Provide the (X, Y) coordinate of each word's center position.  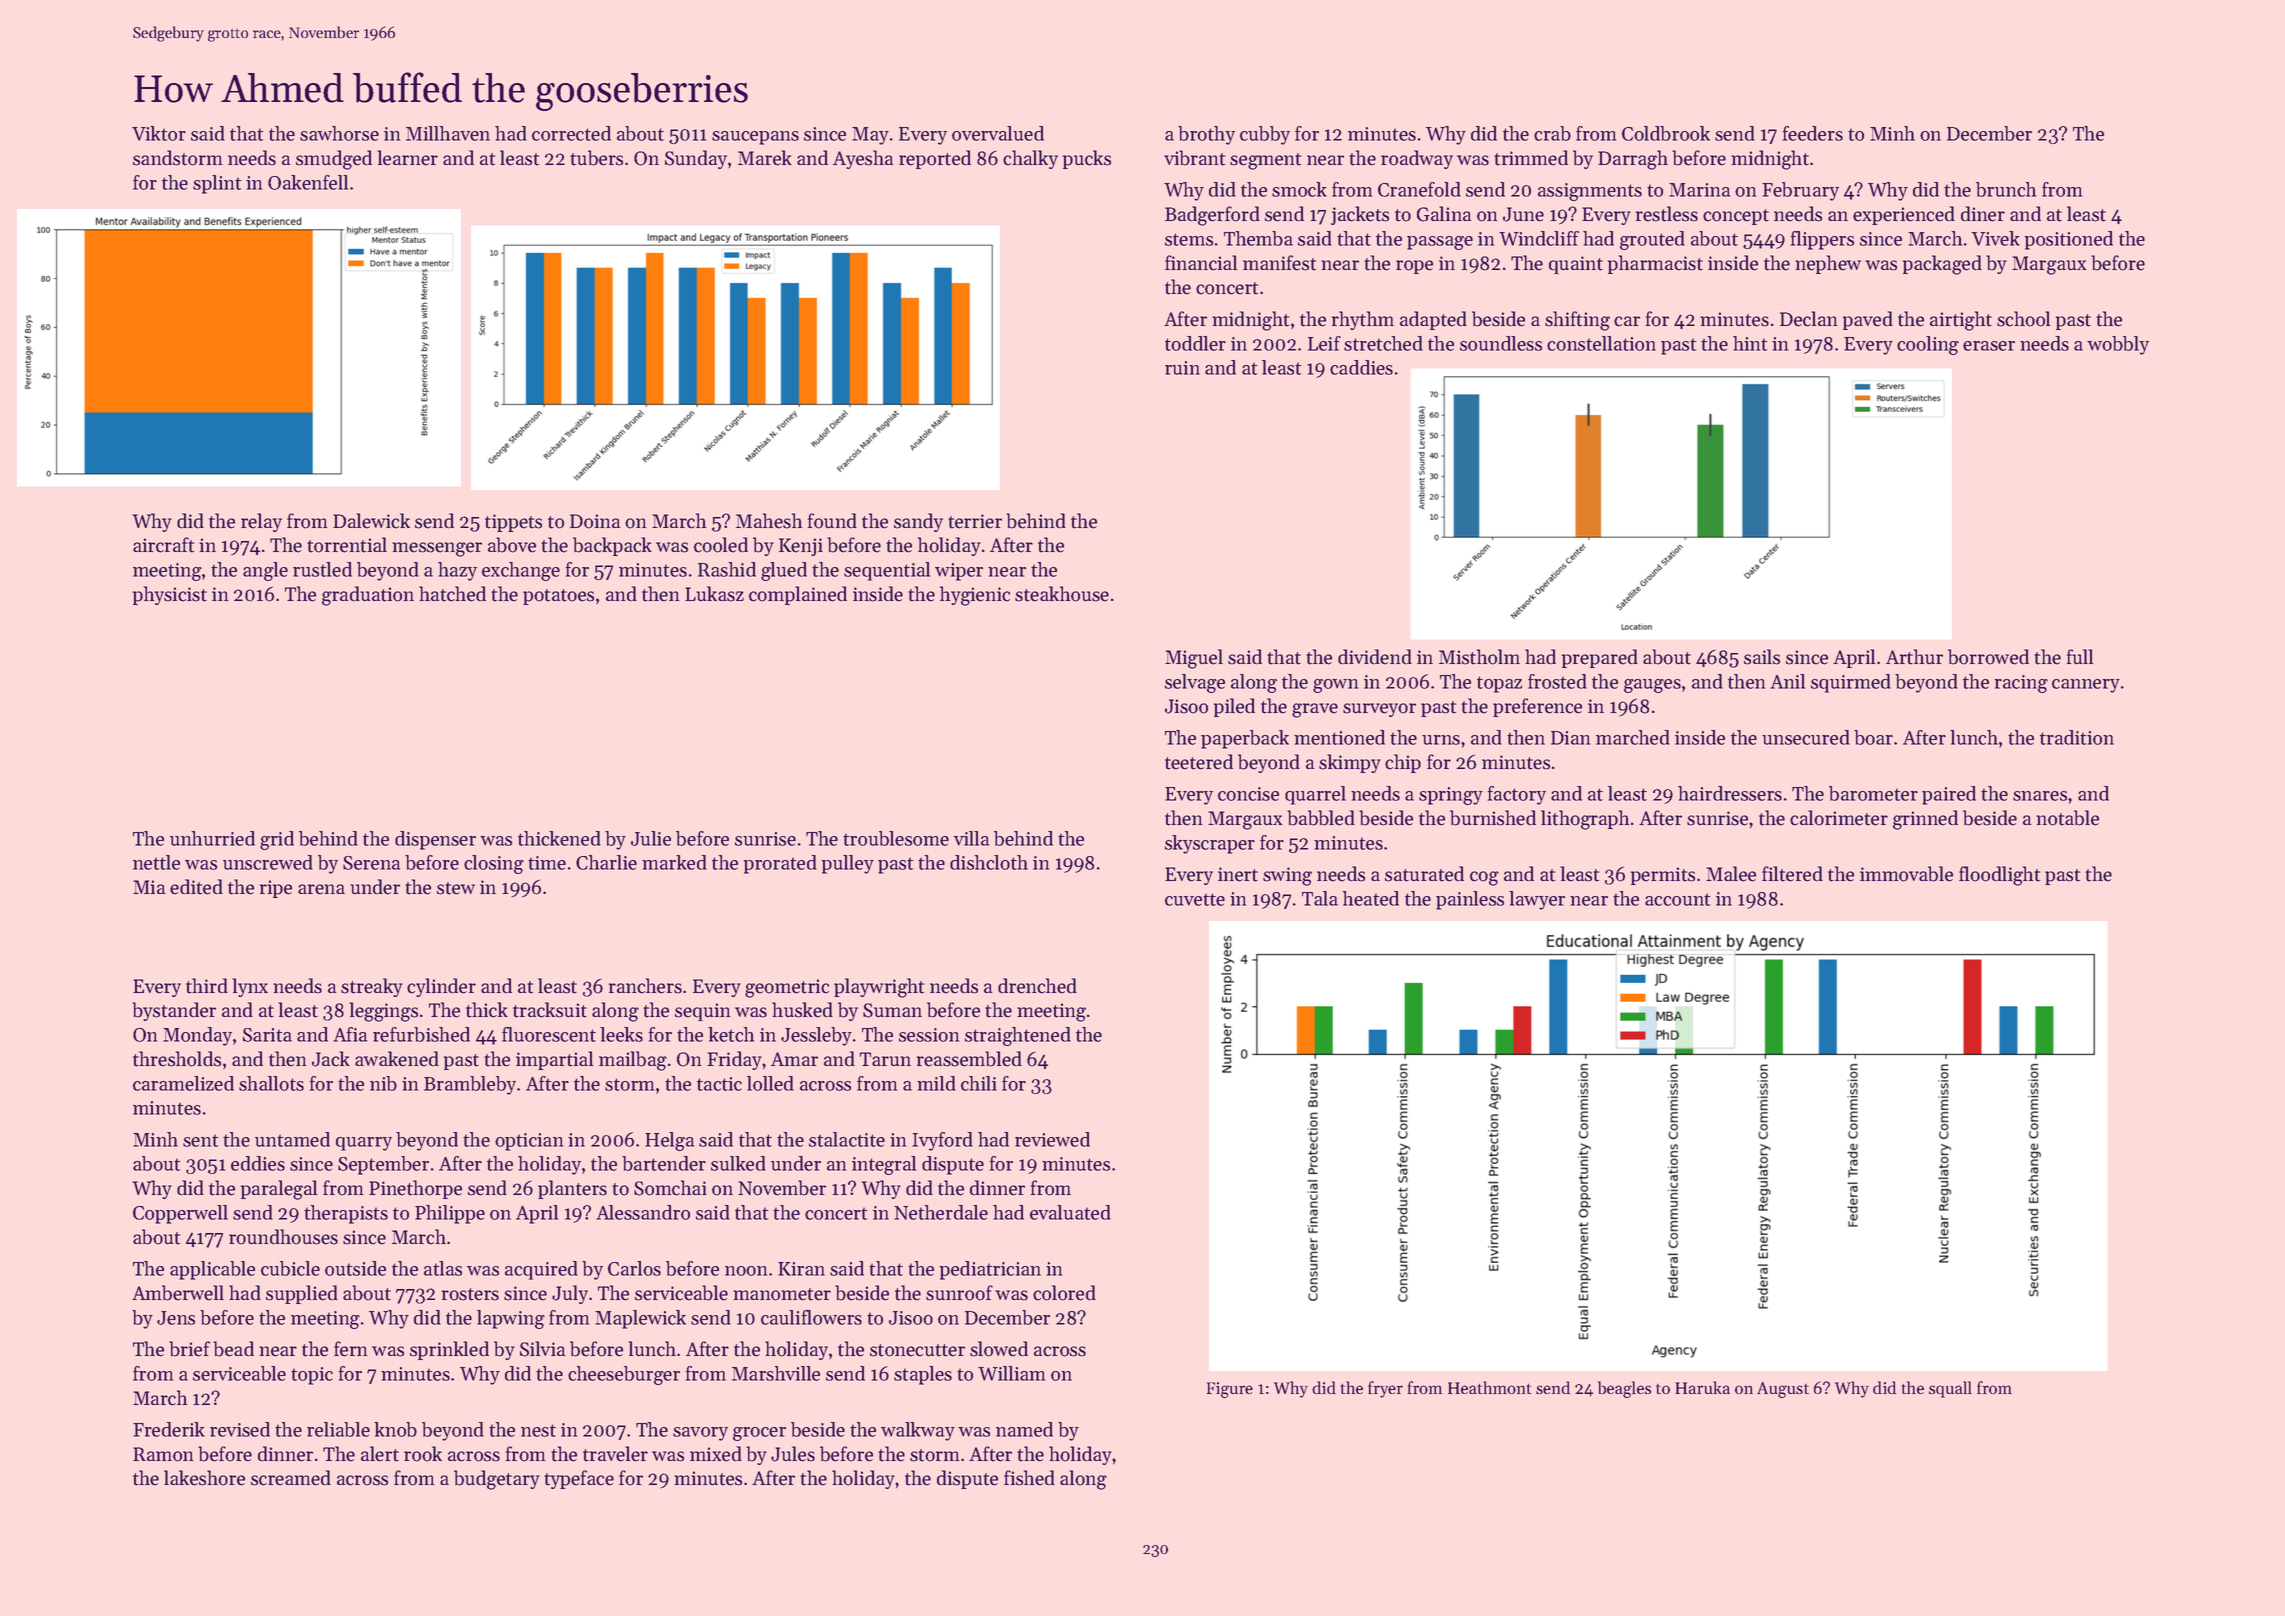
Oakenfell (308, 182)
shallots (271, 1083)
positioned (2069, 240)
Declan (1808, 319)
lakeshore (204, 1478)
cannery (2086, 686)
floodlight (1999, 876)
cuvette (1195, 899)
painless (1470, 900)
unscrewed (268, 862)
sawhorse (339, 133)
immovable (1906, 874)
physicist (170, 595)
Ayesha (863, 159)
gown (1335, 686)
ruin (1182, 368)
